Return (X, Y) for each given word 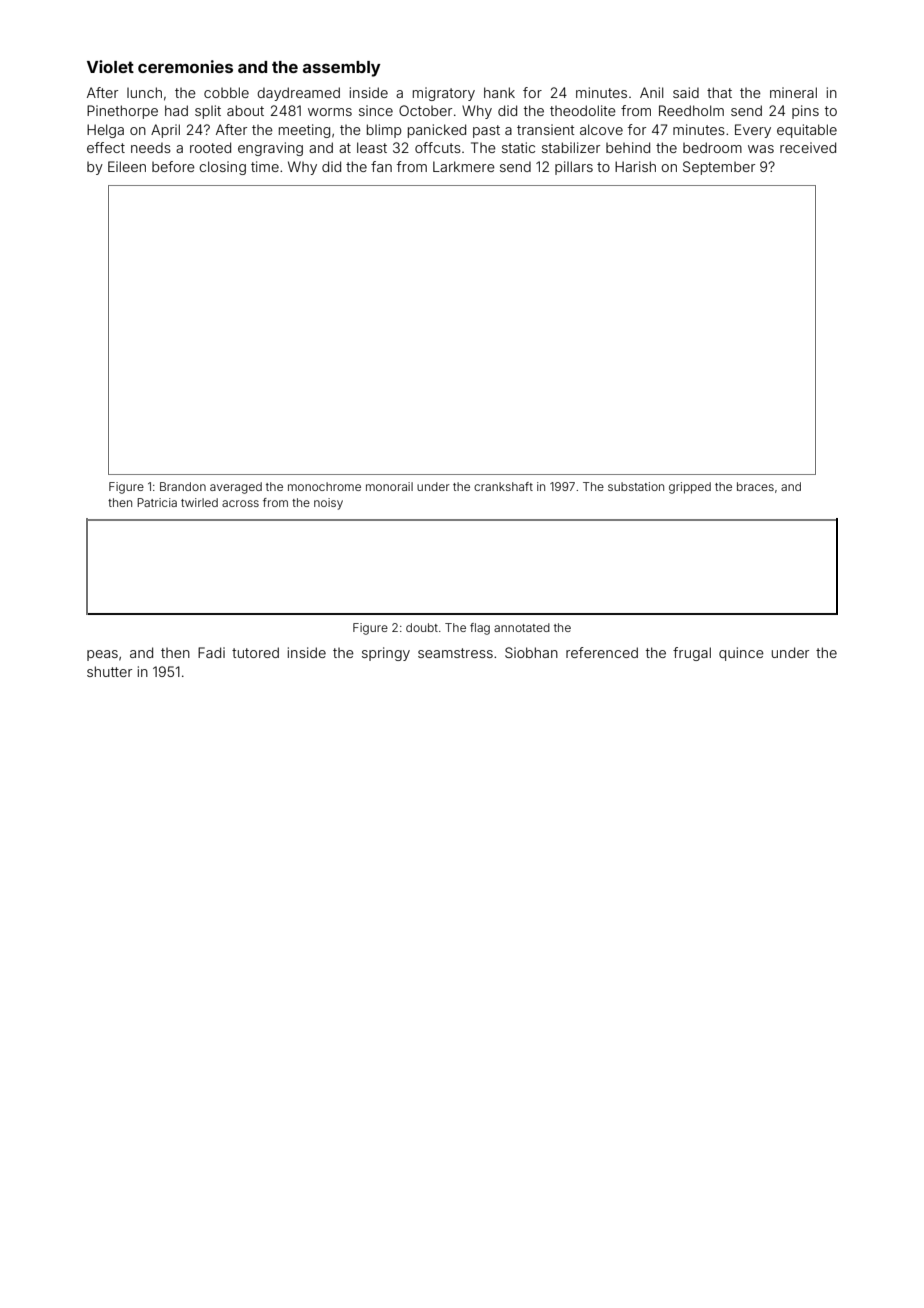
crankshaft (503, 486)
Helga (105, 131)
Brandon (183, 486)
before (173, 166)
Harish (635, 166)
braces (755, 486)
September (719, 168)
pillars (574, 168)
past (486, 131)
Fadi (211, 652)
